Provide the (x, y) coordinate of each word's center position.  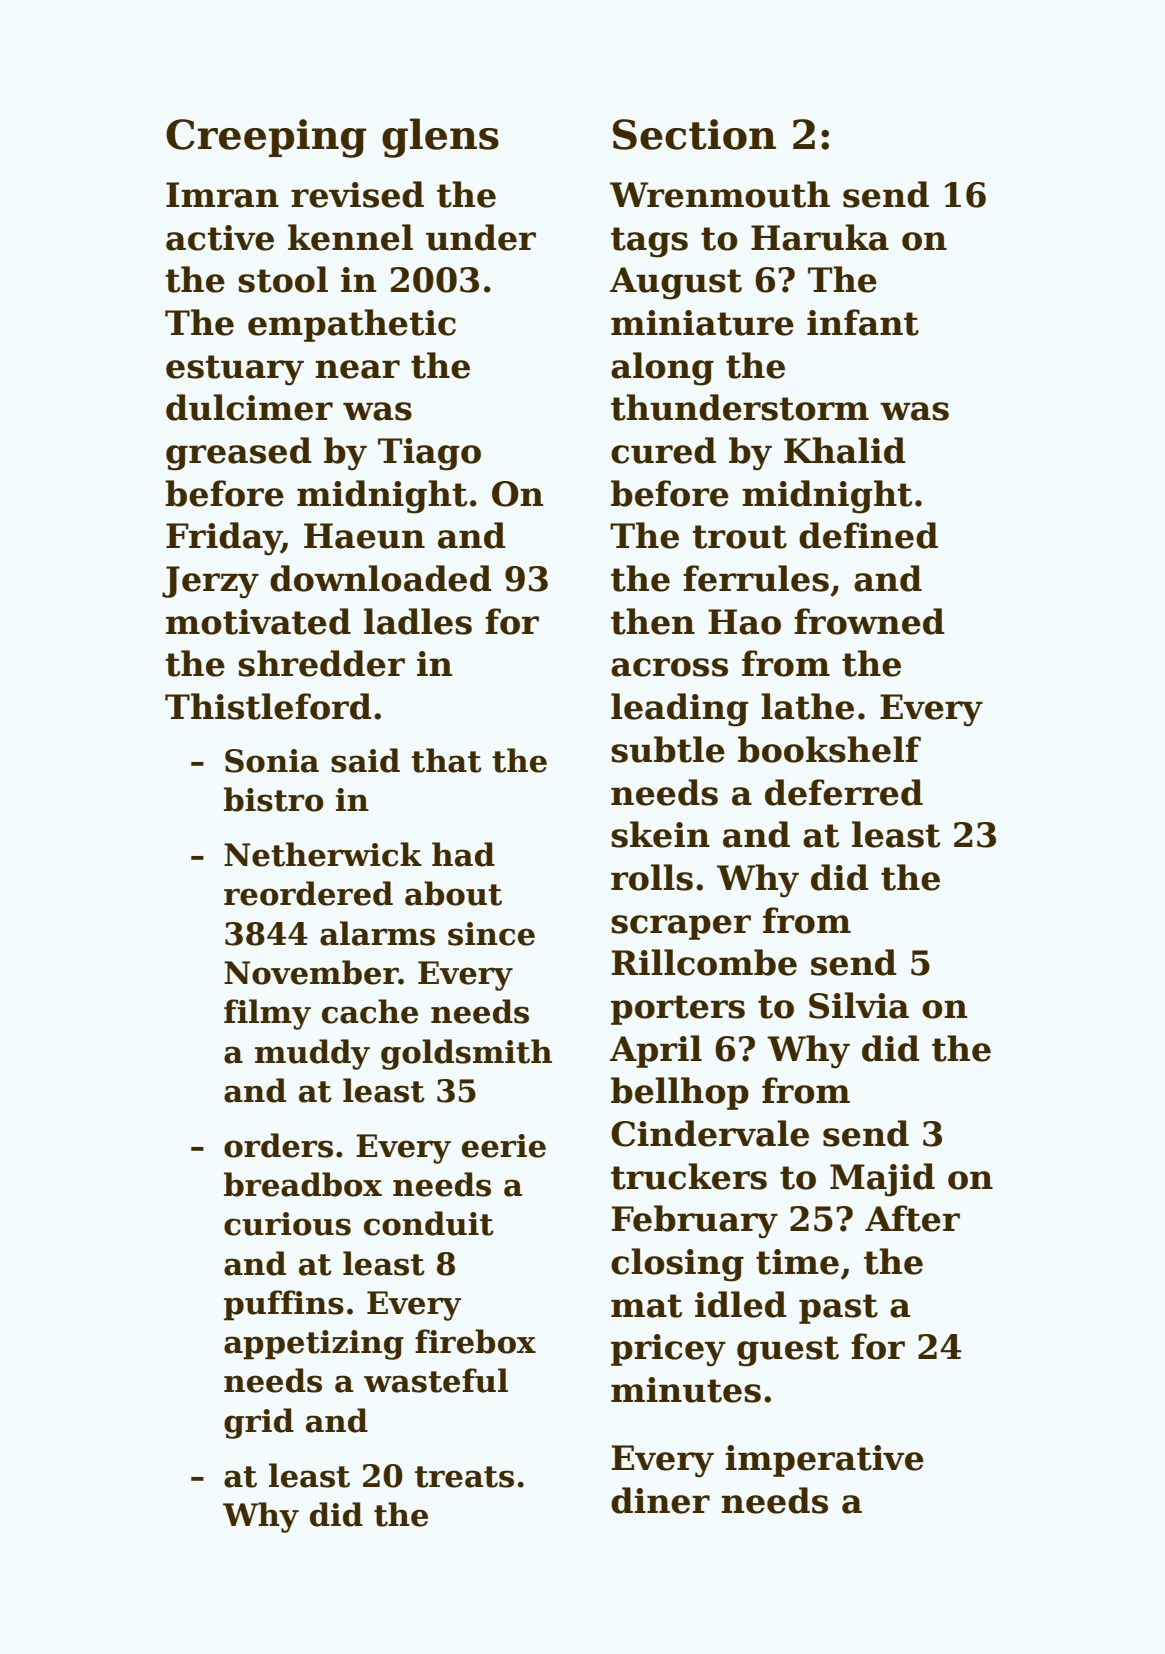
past (838, 1309)
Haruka (820, 237)
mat (646, 1306)
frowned (869, 621)
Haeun (364, 536)
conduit (429, 1223)
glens (440, 138)
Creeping (266, 138)
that (446, 760)
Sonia (272, 761)
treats (464, 1477)
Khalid (845, 450)
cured (663, 450)
